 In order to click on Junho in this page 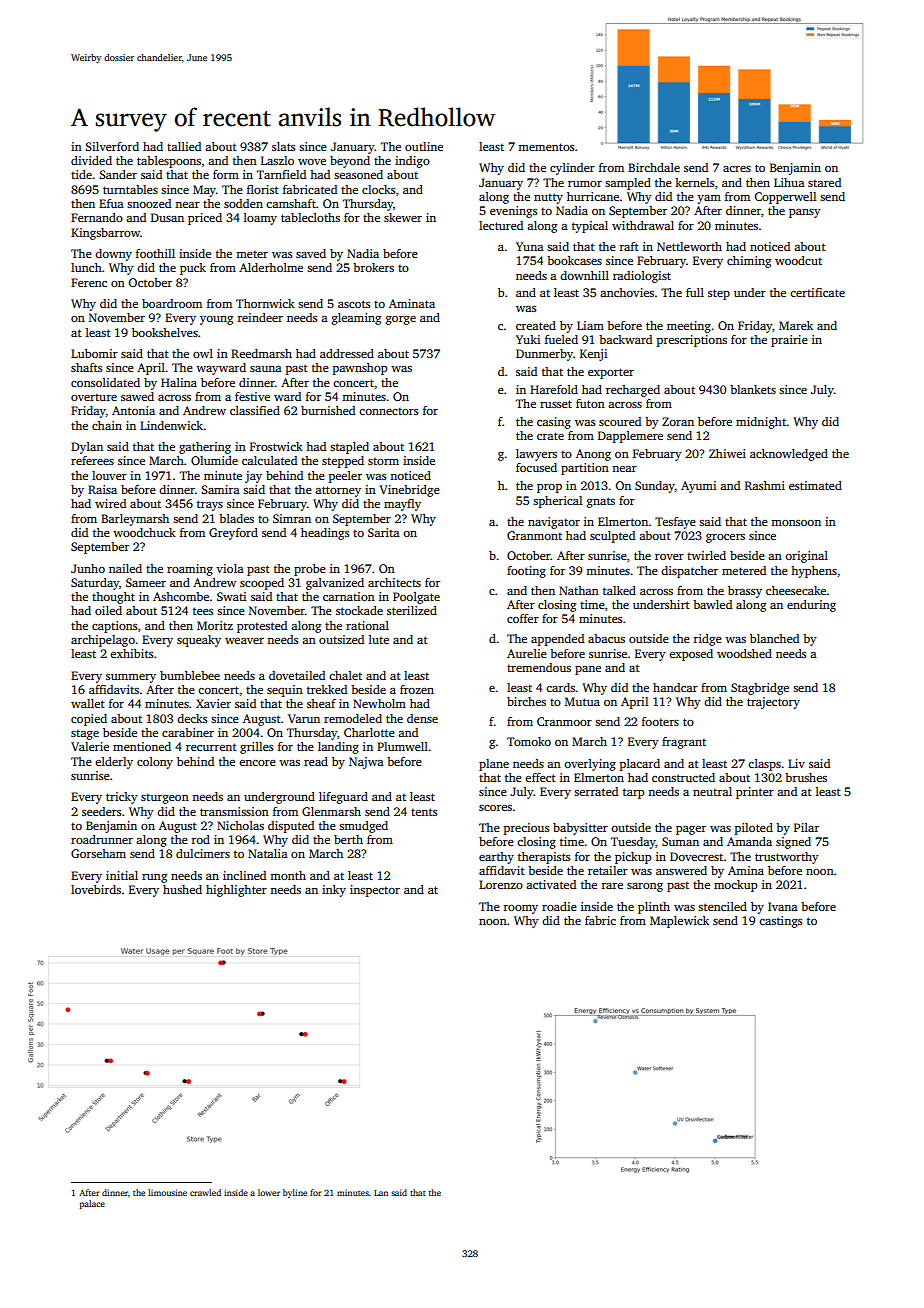, I will do `click(88, 568)`.
